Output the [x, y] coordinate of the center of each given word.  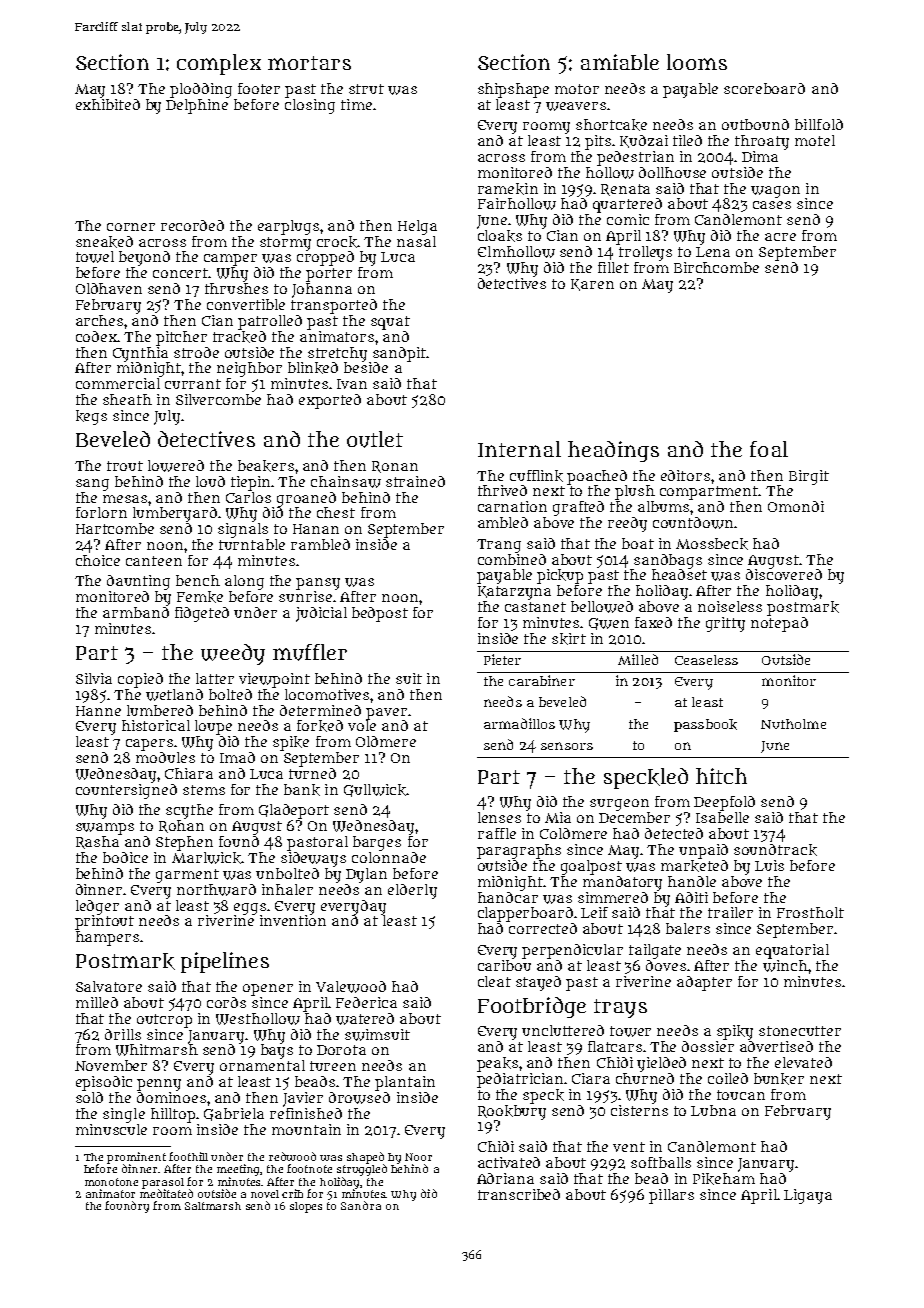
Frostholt [810, 912]
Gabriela [234, 1114]
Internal [519, 449]
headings [613, 451]
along [244, 582]
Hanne [98, 711]
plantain [405, 1083]
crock [337, 242]
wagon [775, 192]
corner [131, 227]
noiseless [730, 606]
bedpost [380, 614]
